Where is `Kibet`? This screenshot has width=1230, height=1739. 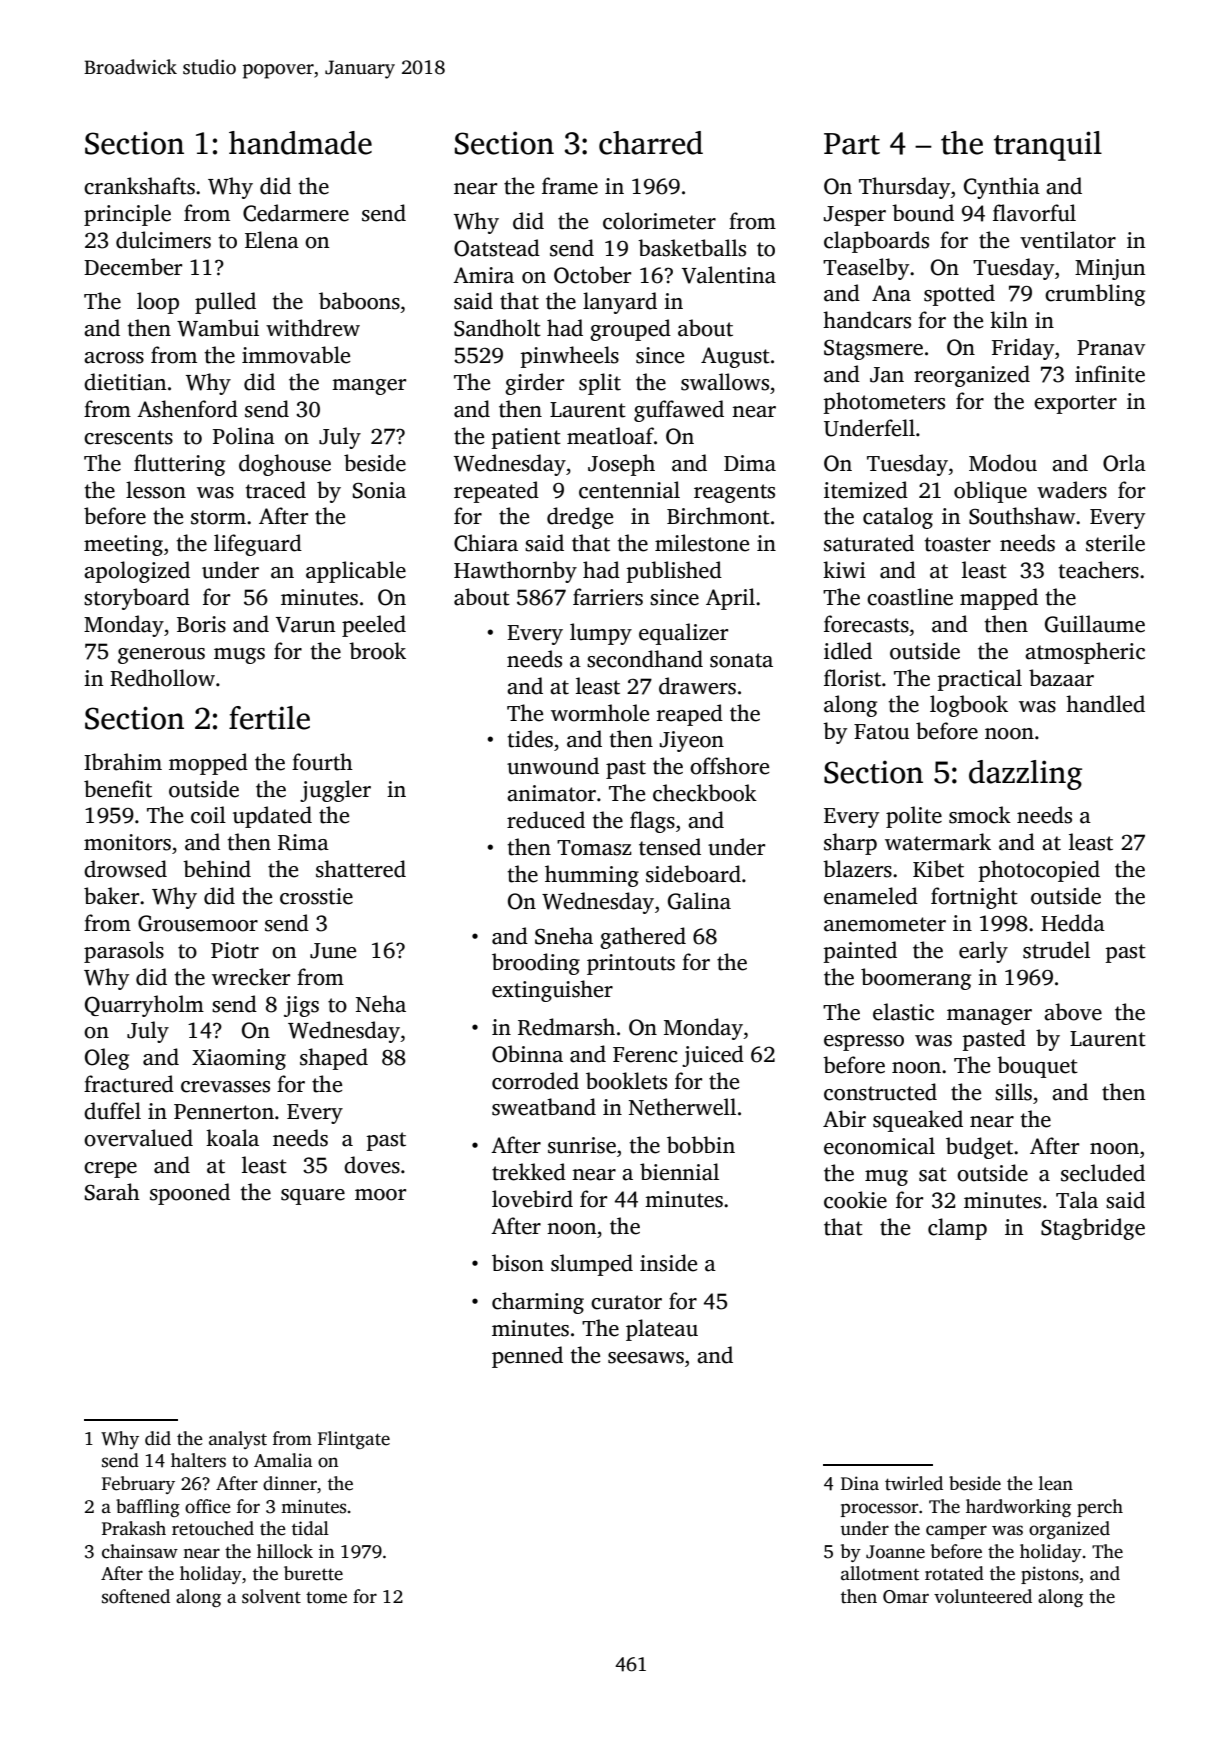 Kibet is located at coordinates (938, 869).
